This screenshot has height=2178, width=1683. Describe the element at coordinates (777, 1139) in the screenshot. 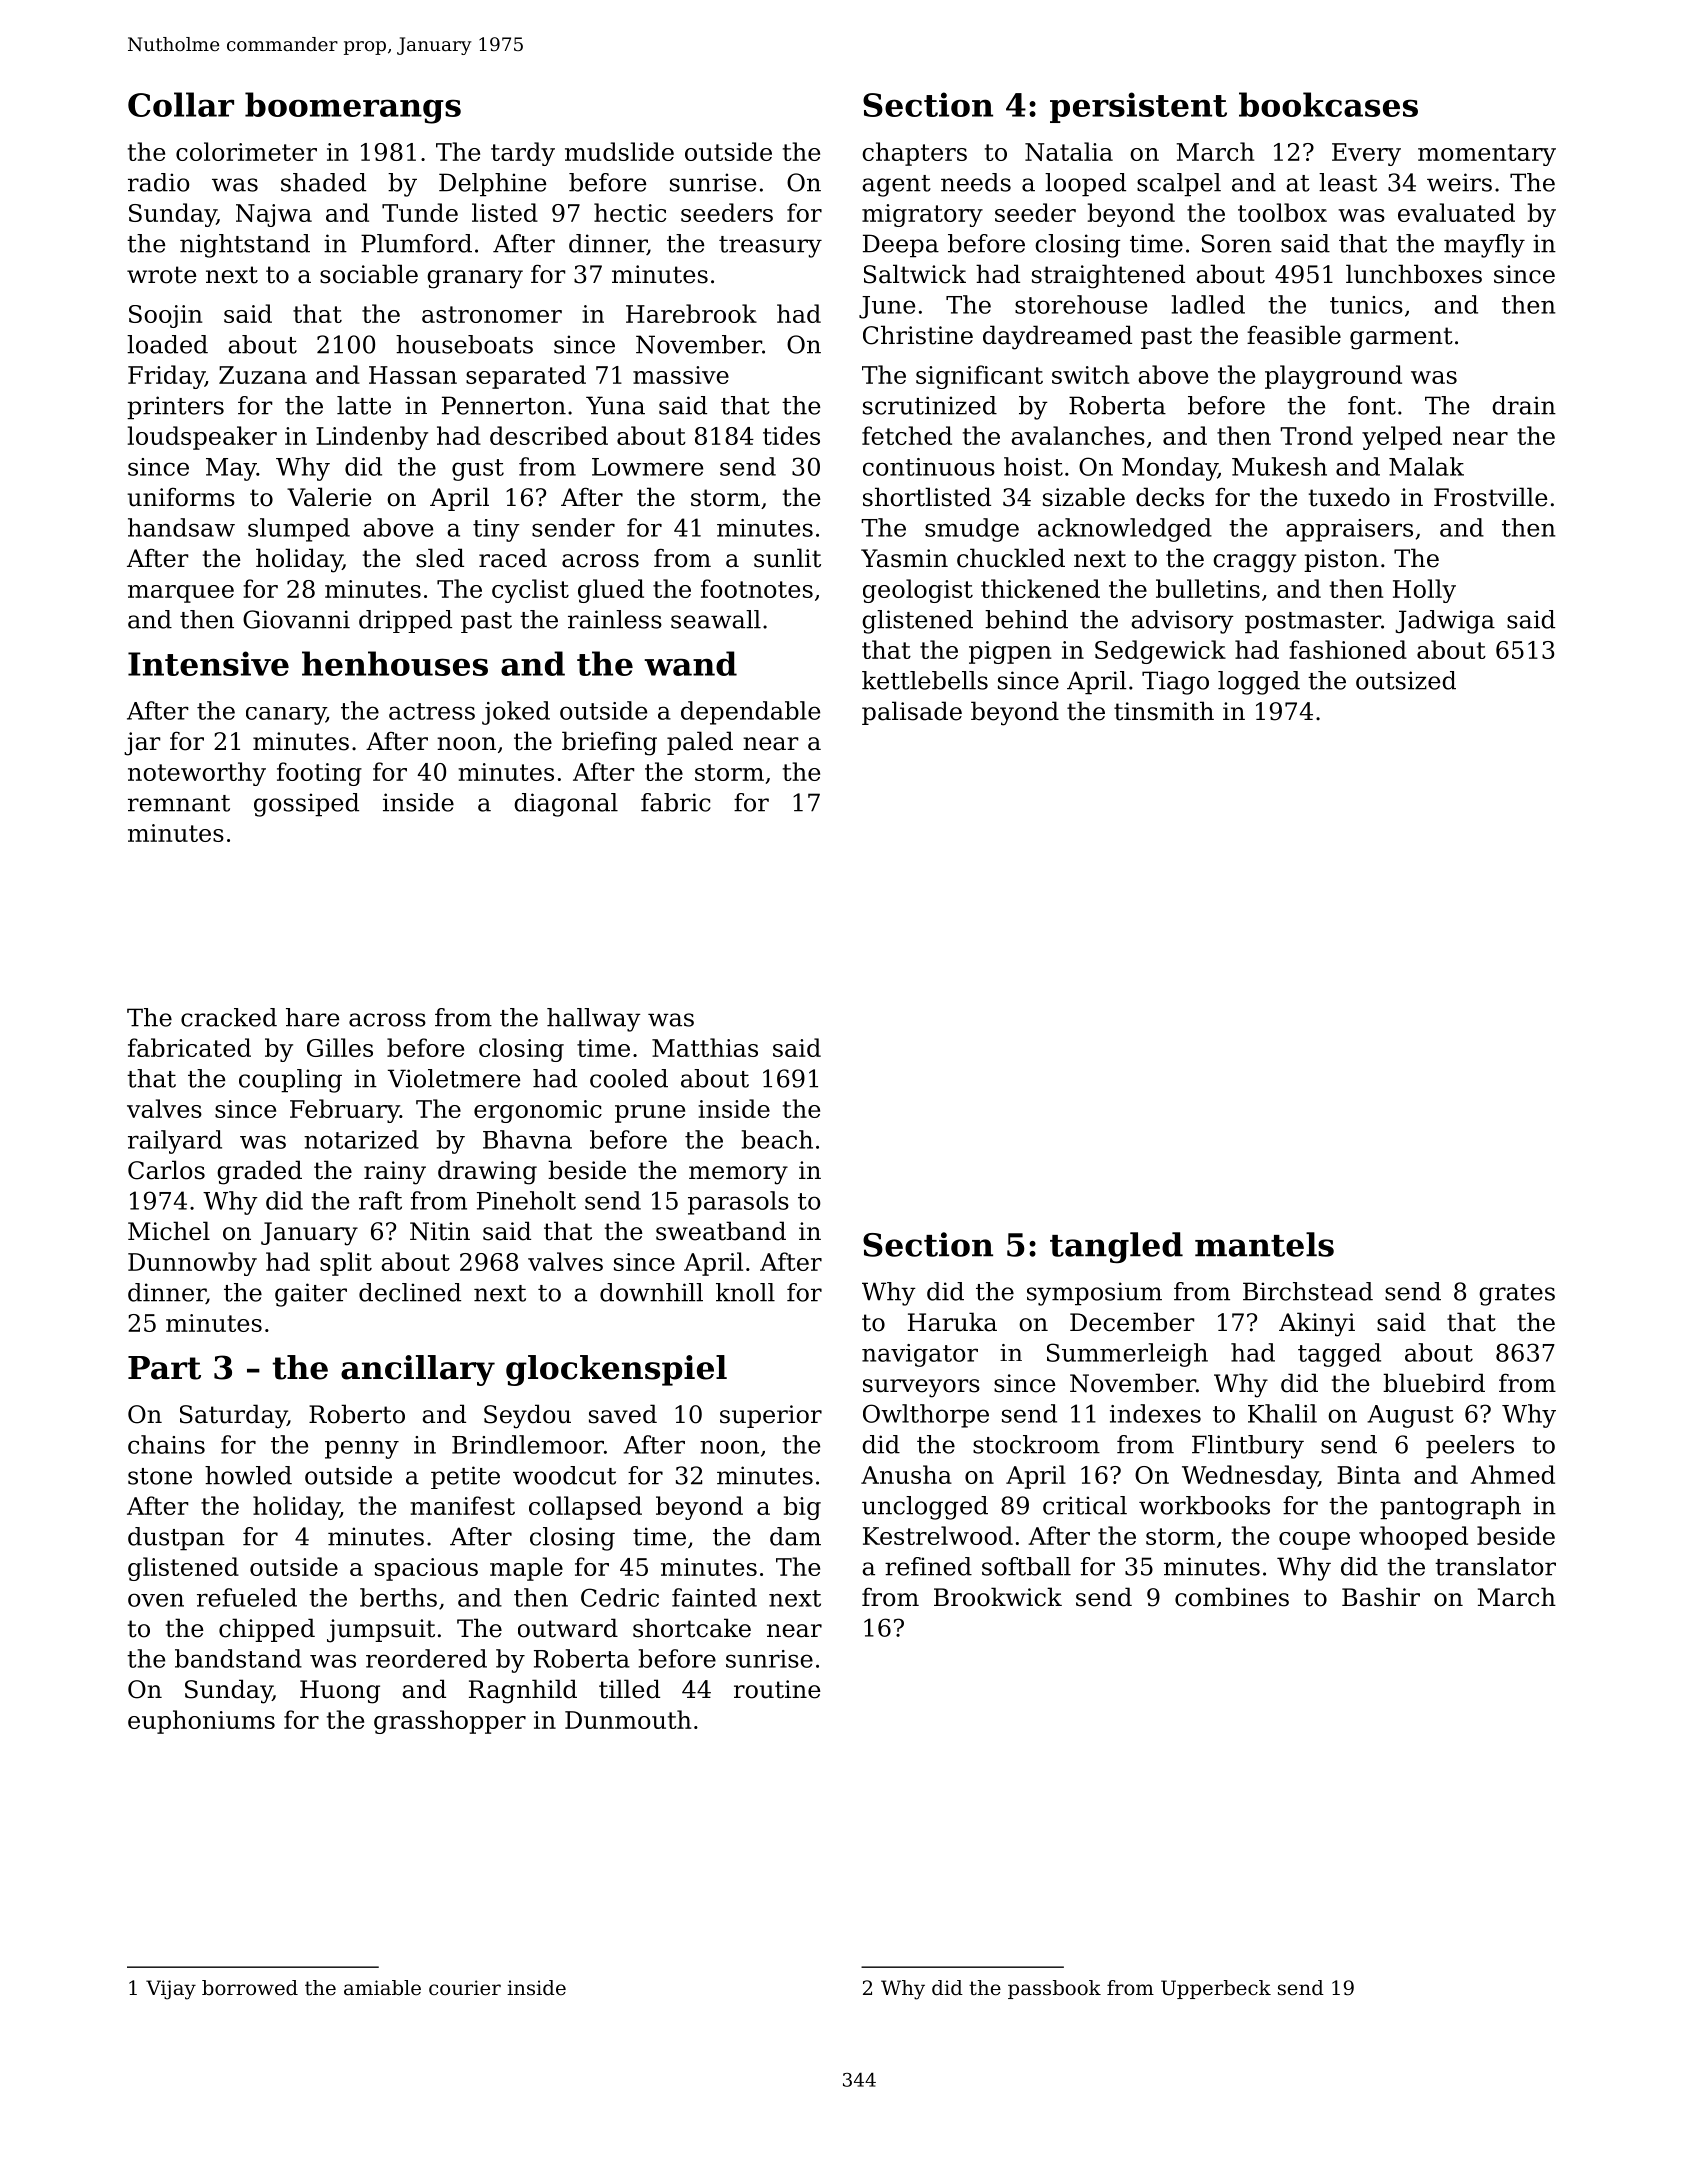

I see `beach` at that location.
